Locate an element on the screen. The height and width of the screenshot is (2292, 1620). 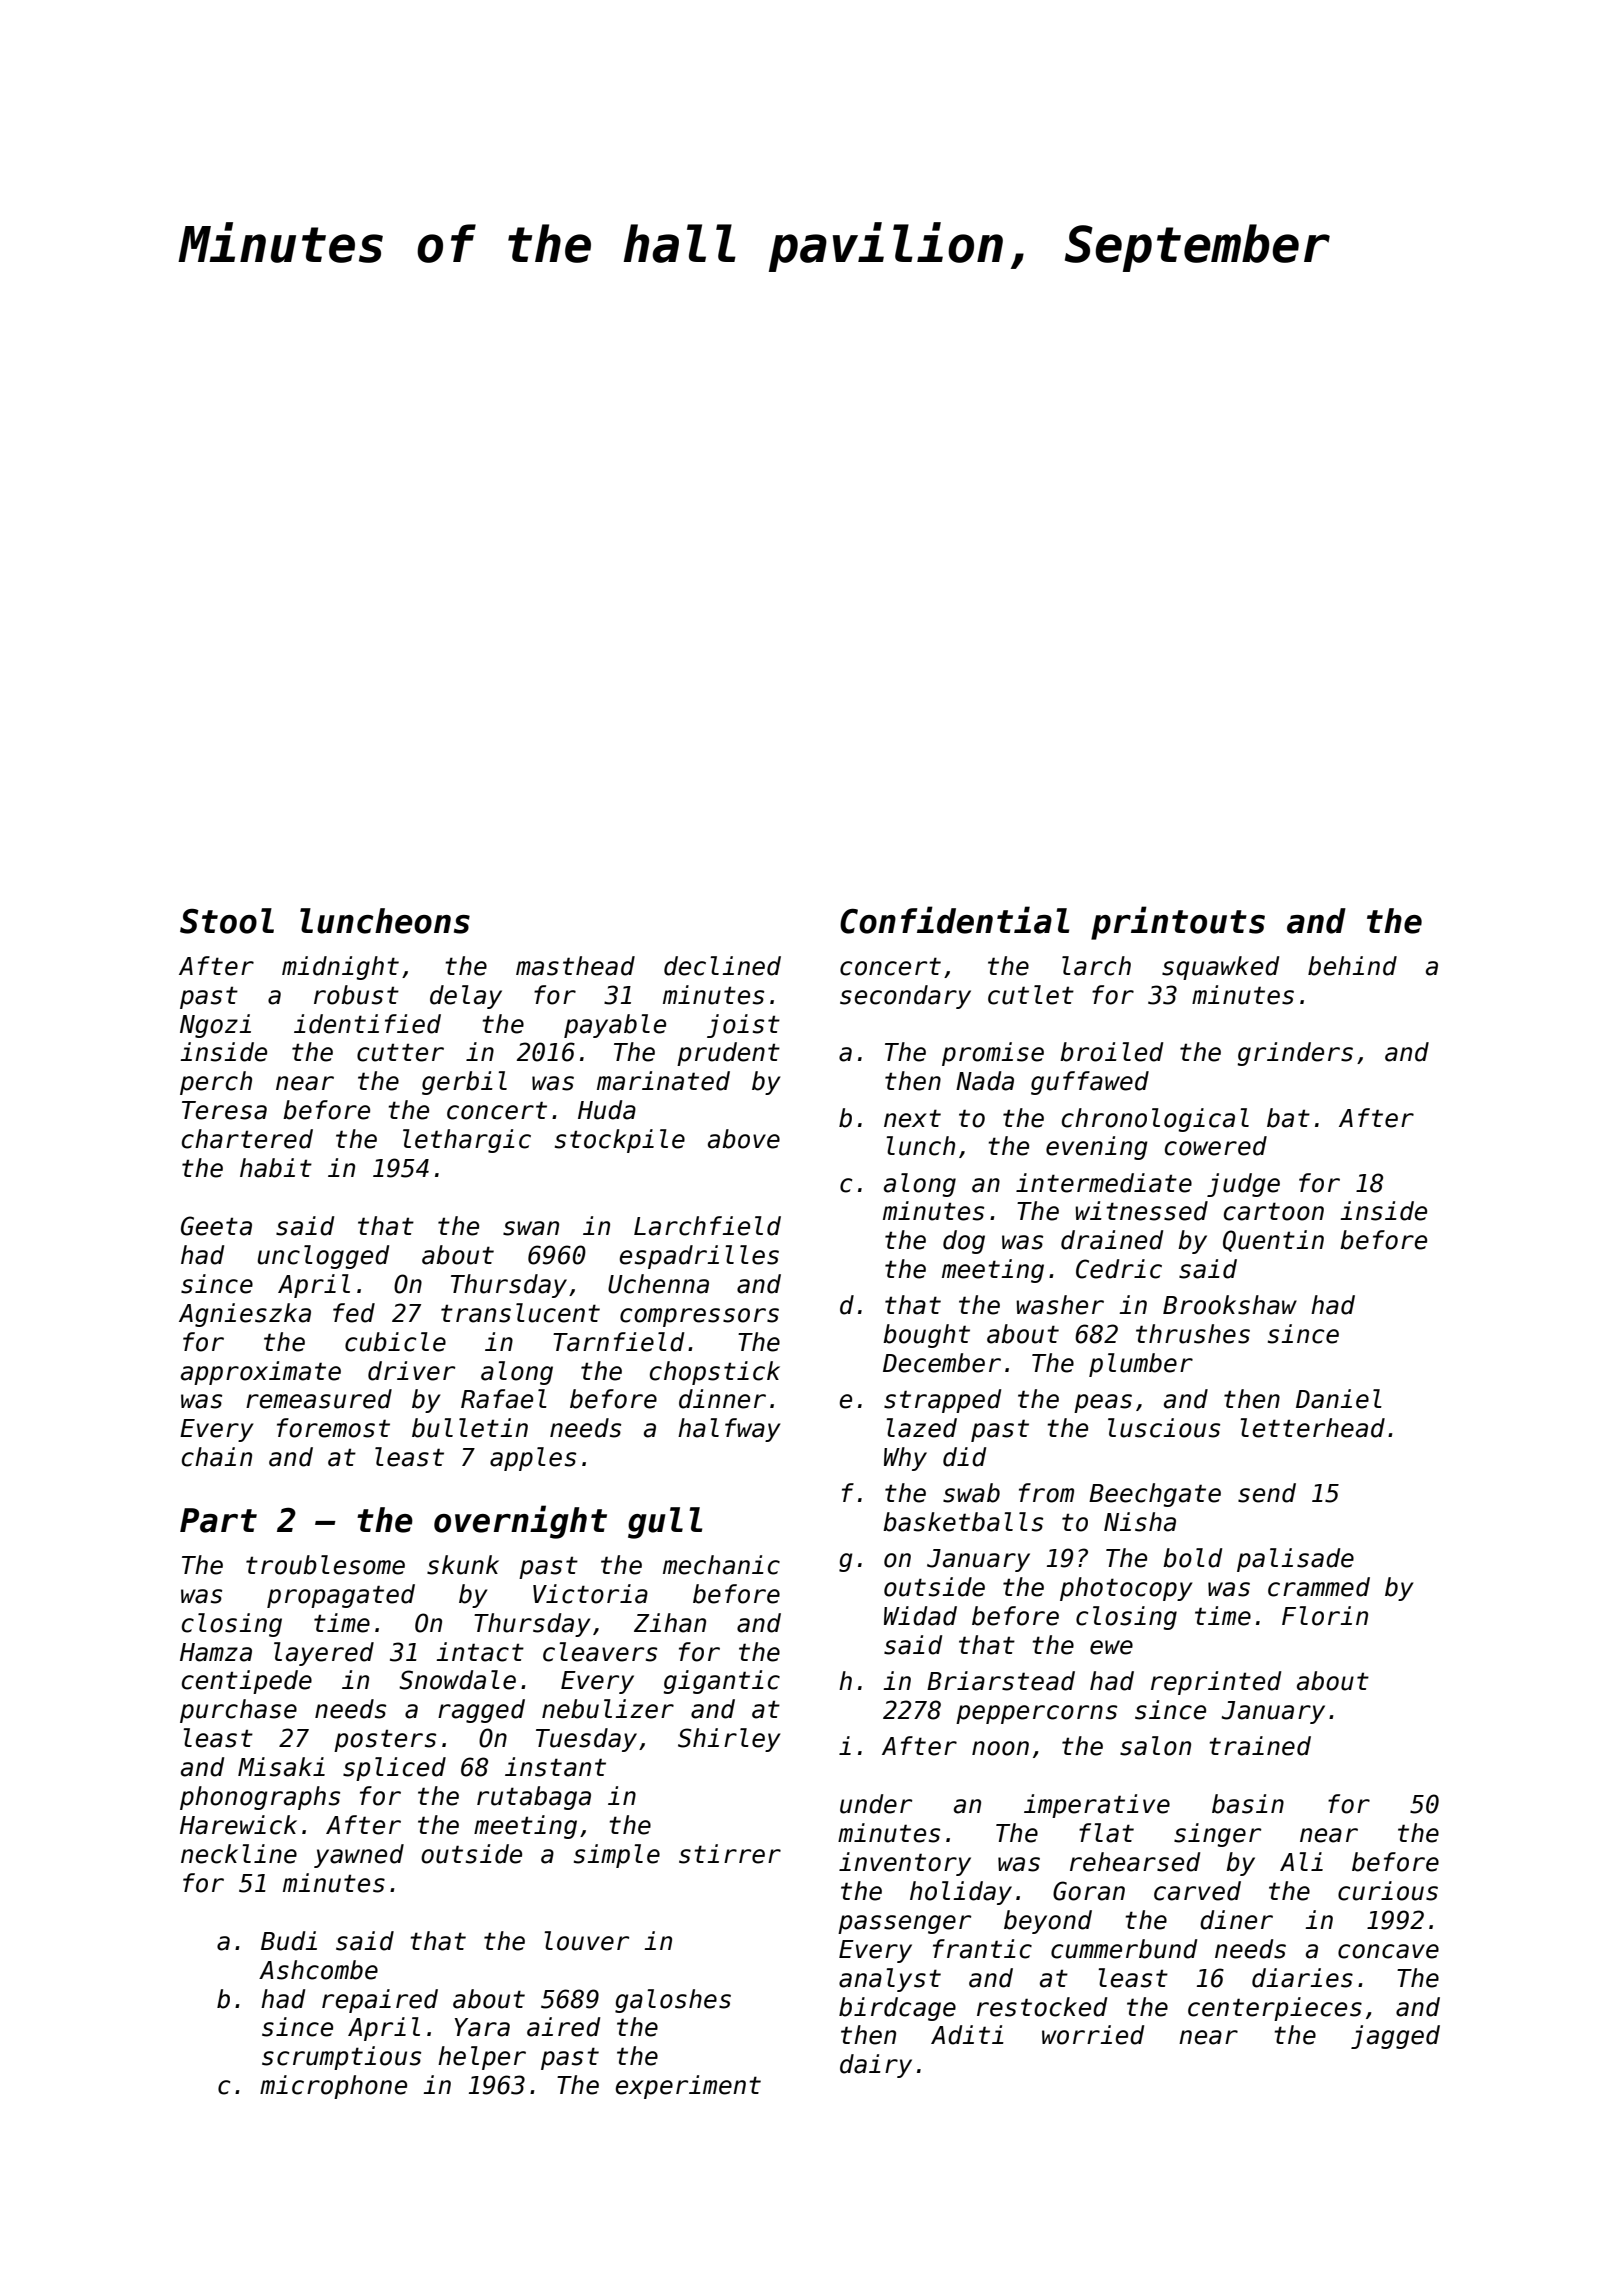
basin is located at coordinates (1248, 1804).
